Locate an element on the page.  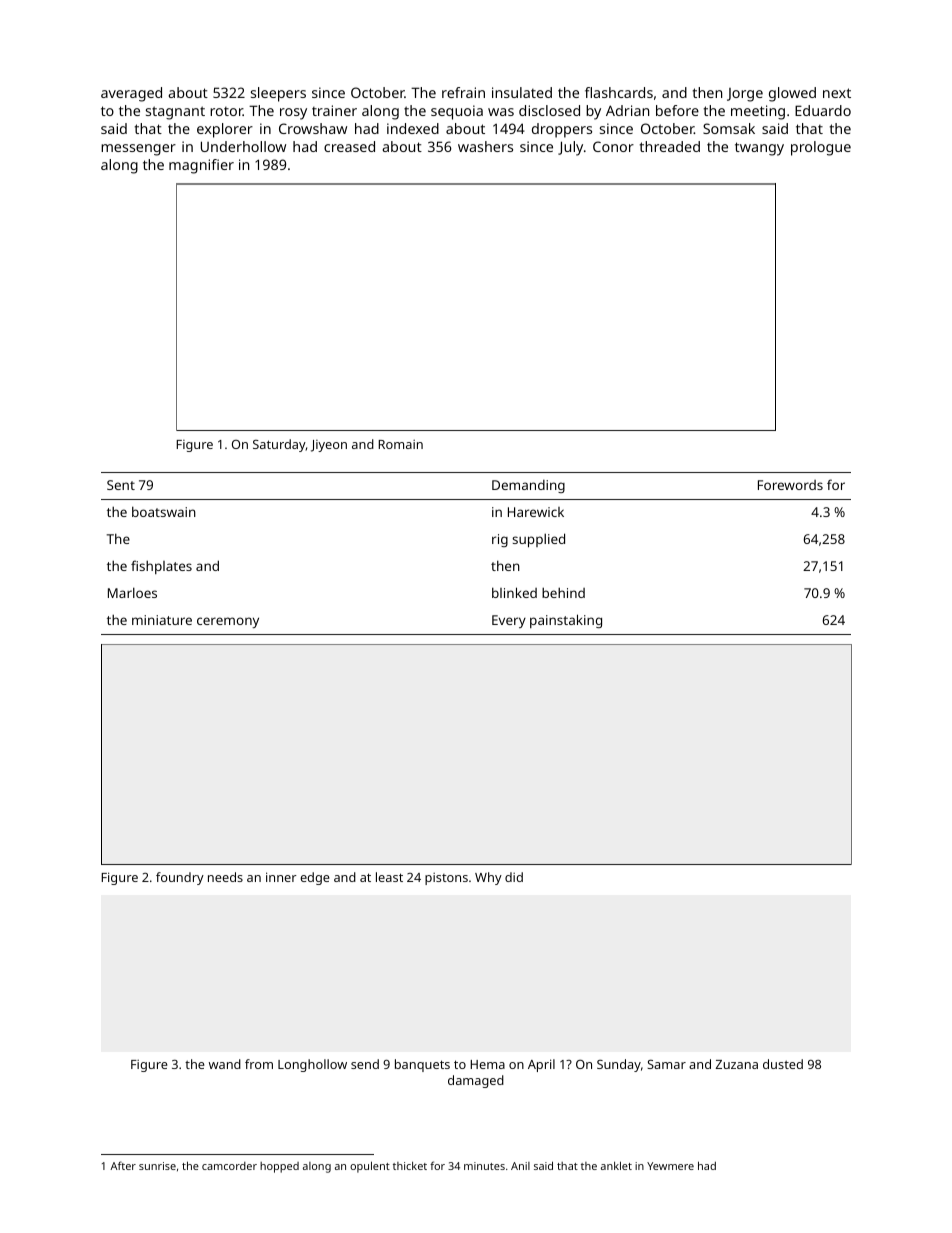
Sent is located at coordinates (121, 485).
